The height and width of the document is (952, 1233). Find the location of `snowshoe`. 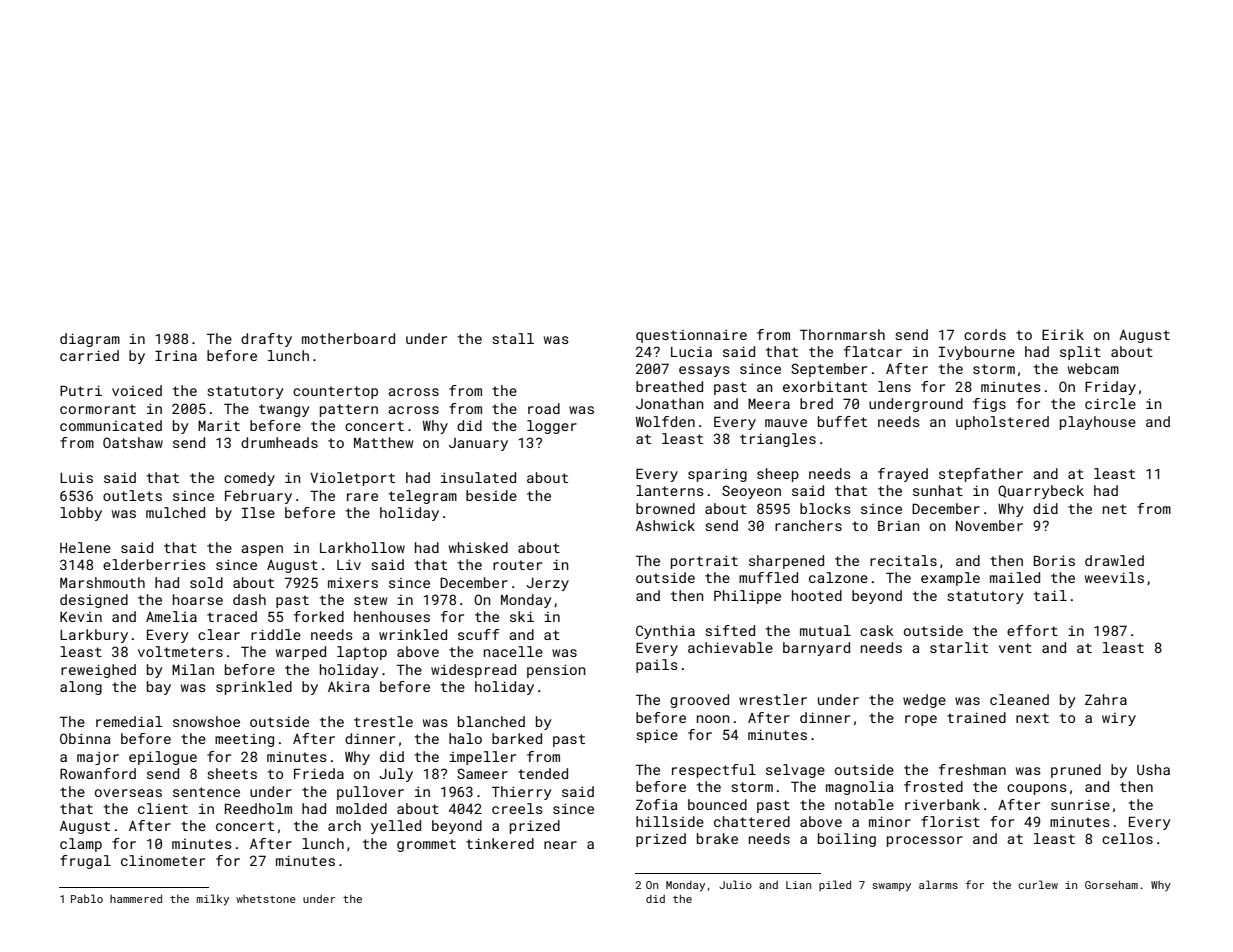

snowshoe is located at coordinates (206, 721).
